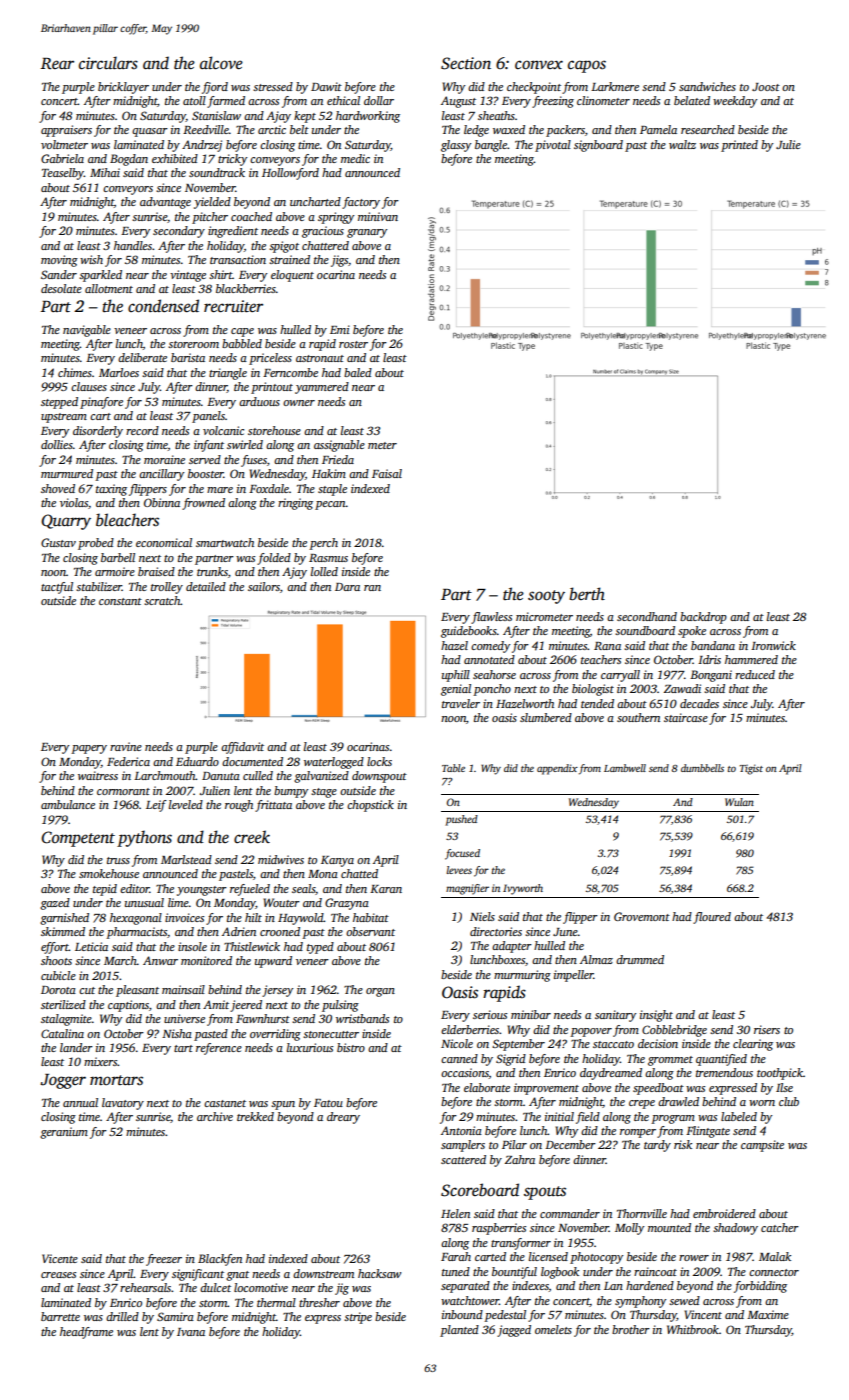 This screenshot has width=849, height=1400. What do you see at coordinates (86, 1333) in the screenshot?
I see `headframe` at bounding box center [86, 1333].
